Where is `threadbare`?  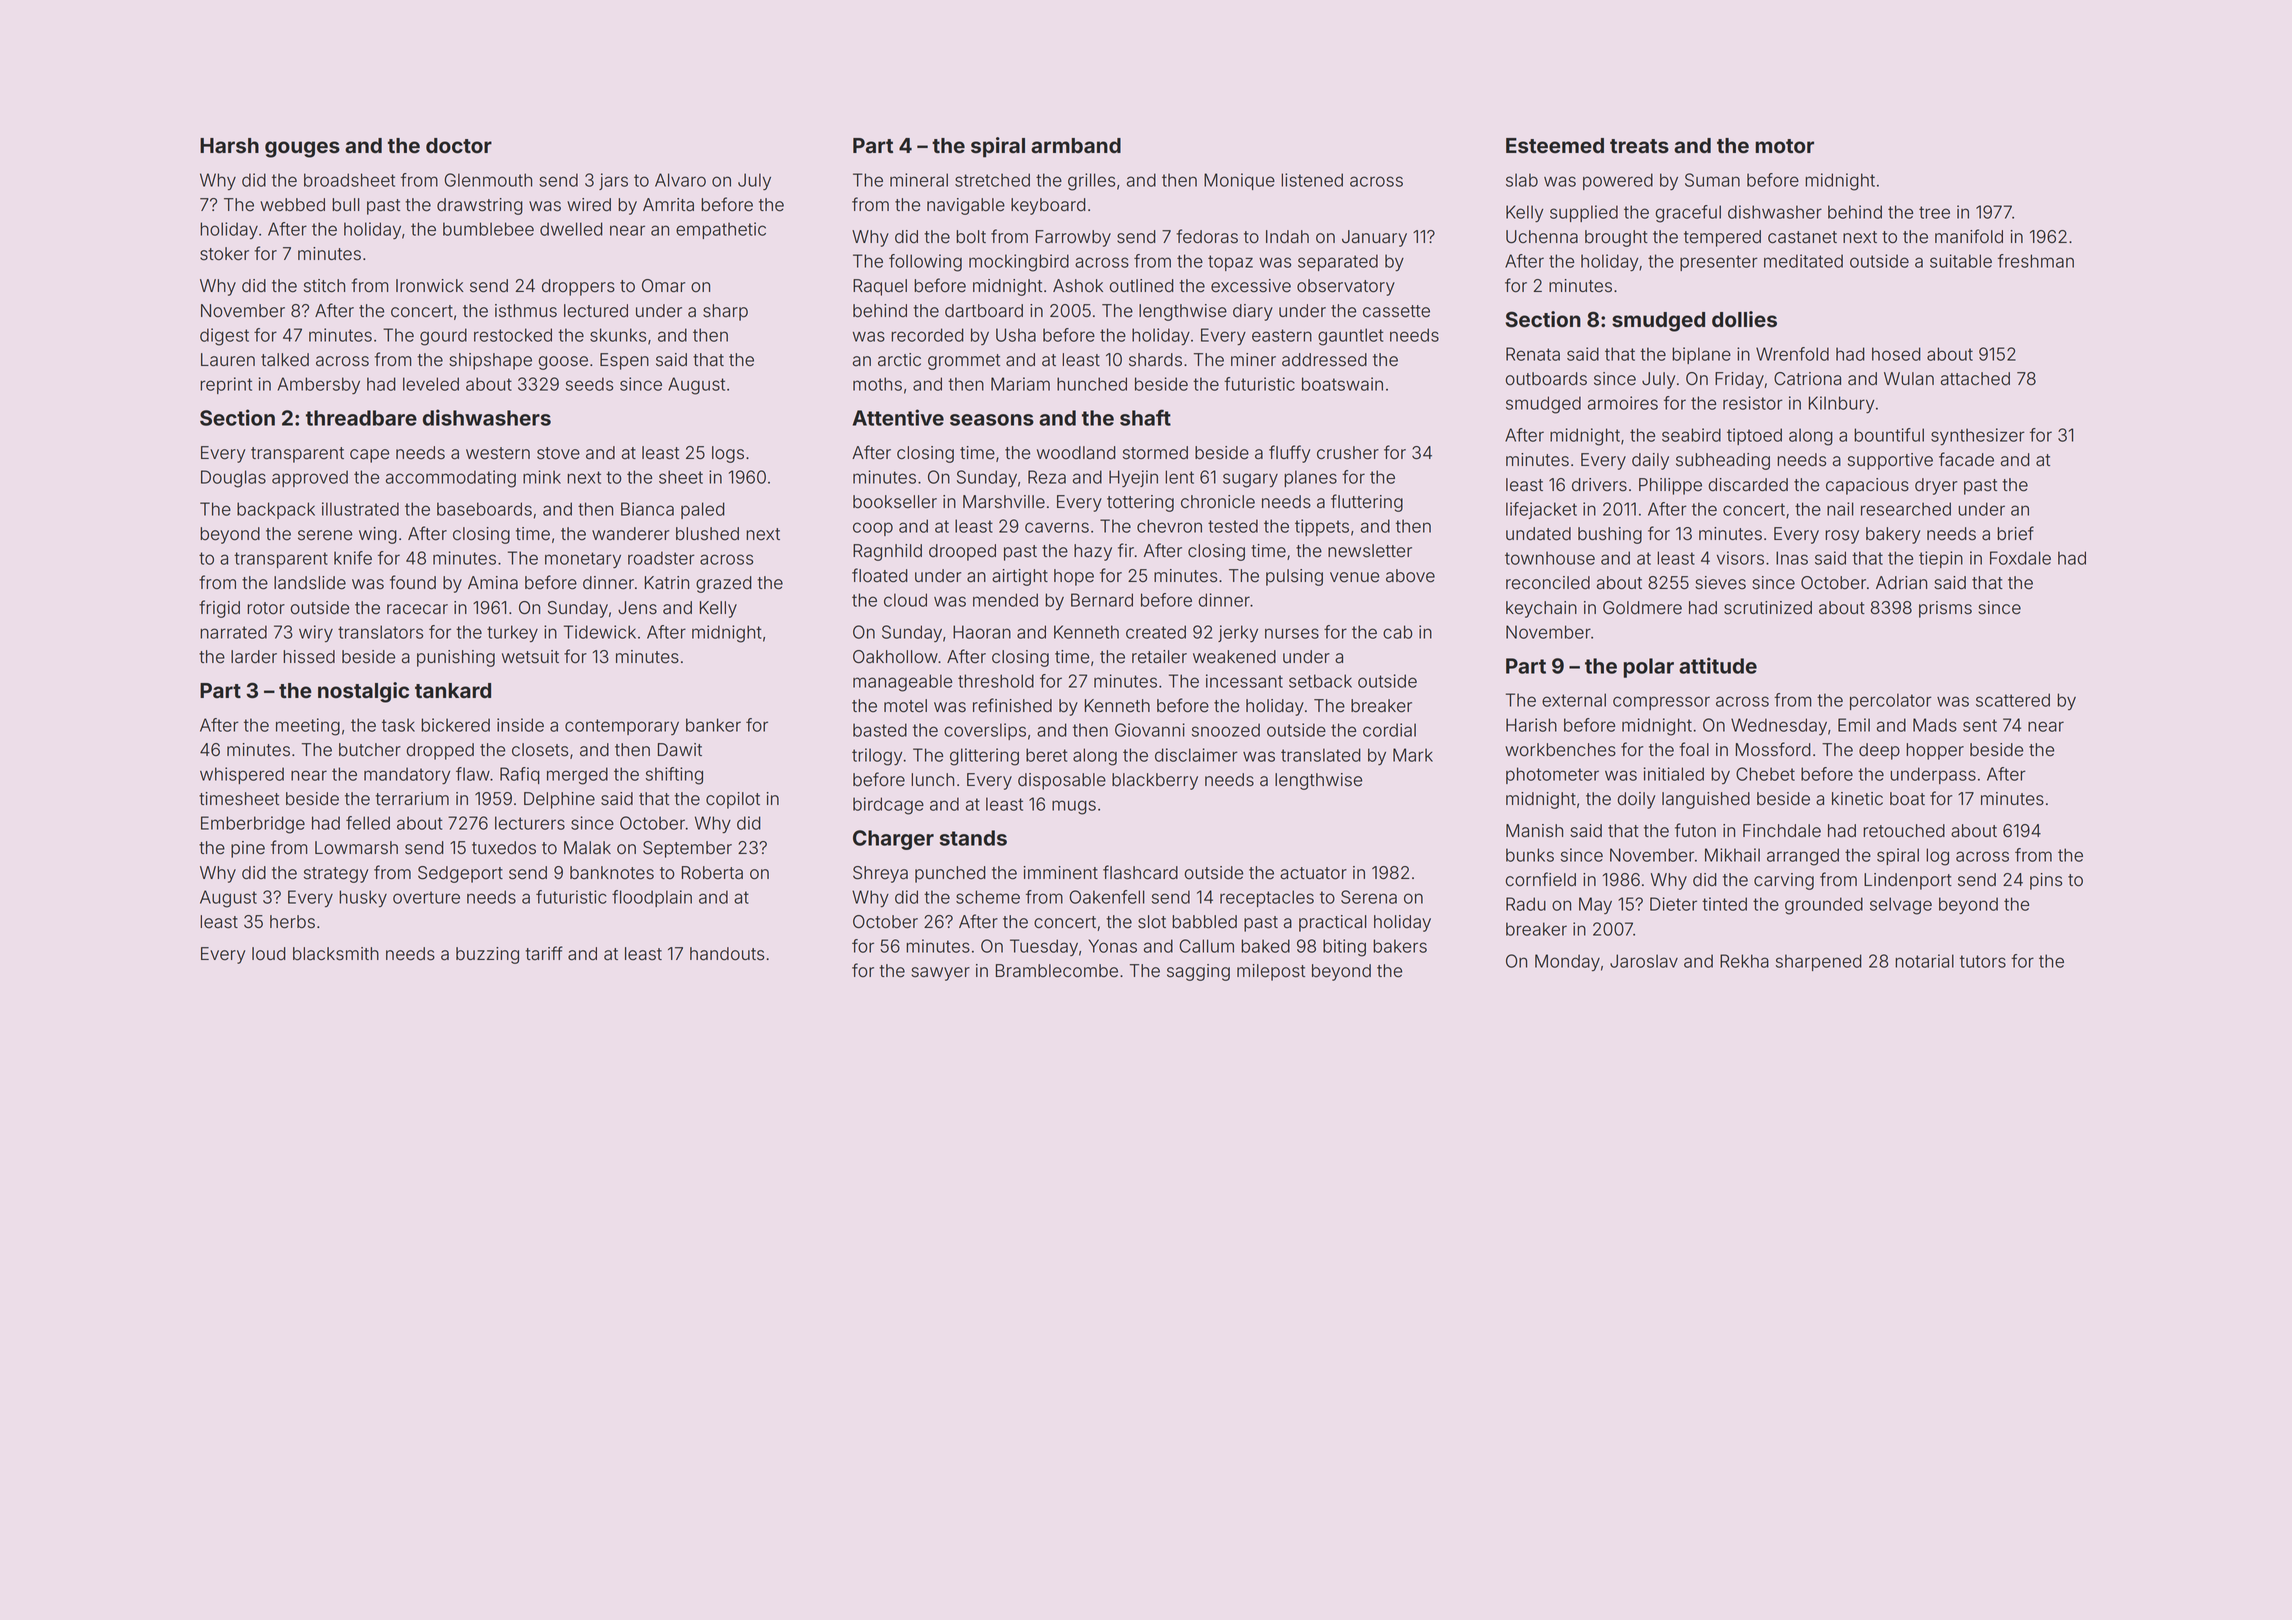
threadbare is located at coordinates (361, 418).
